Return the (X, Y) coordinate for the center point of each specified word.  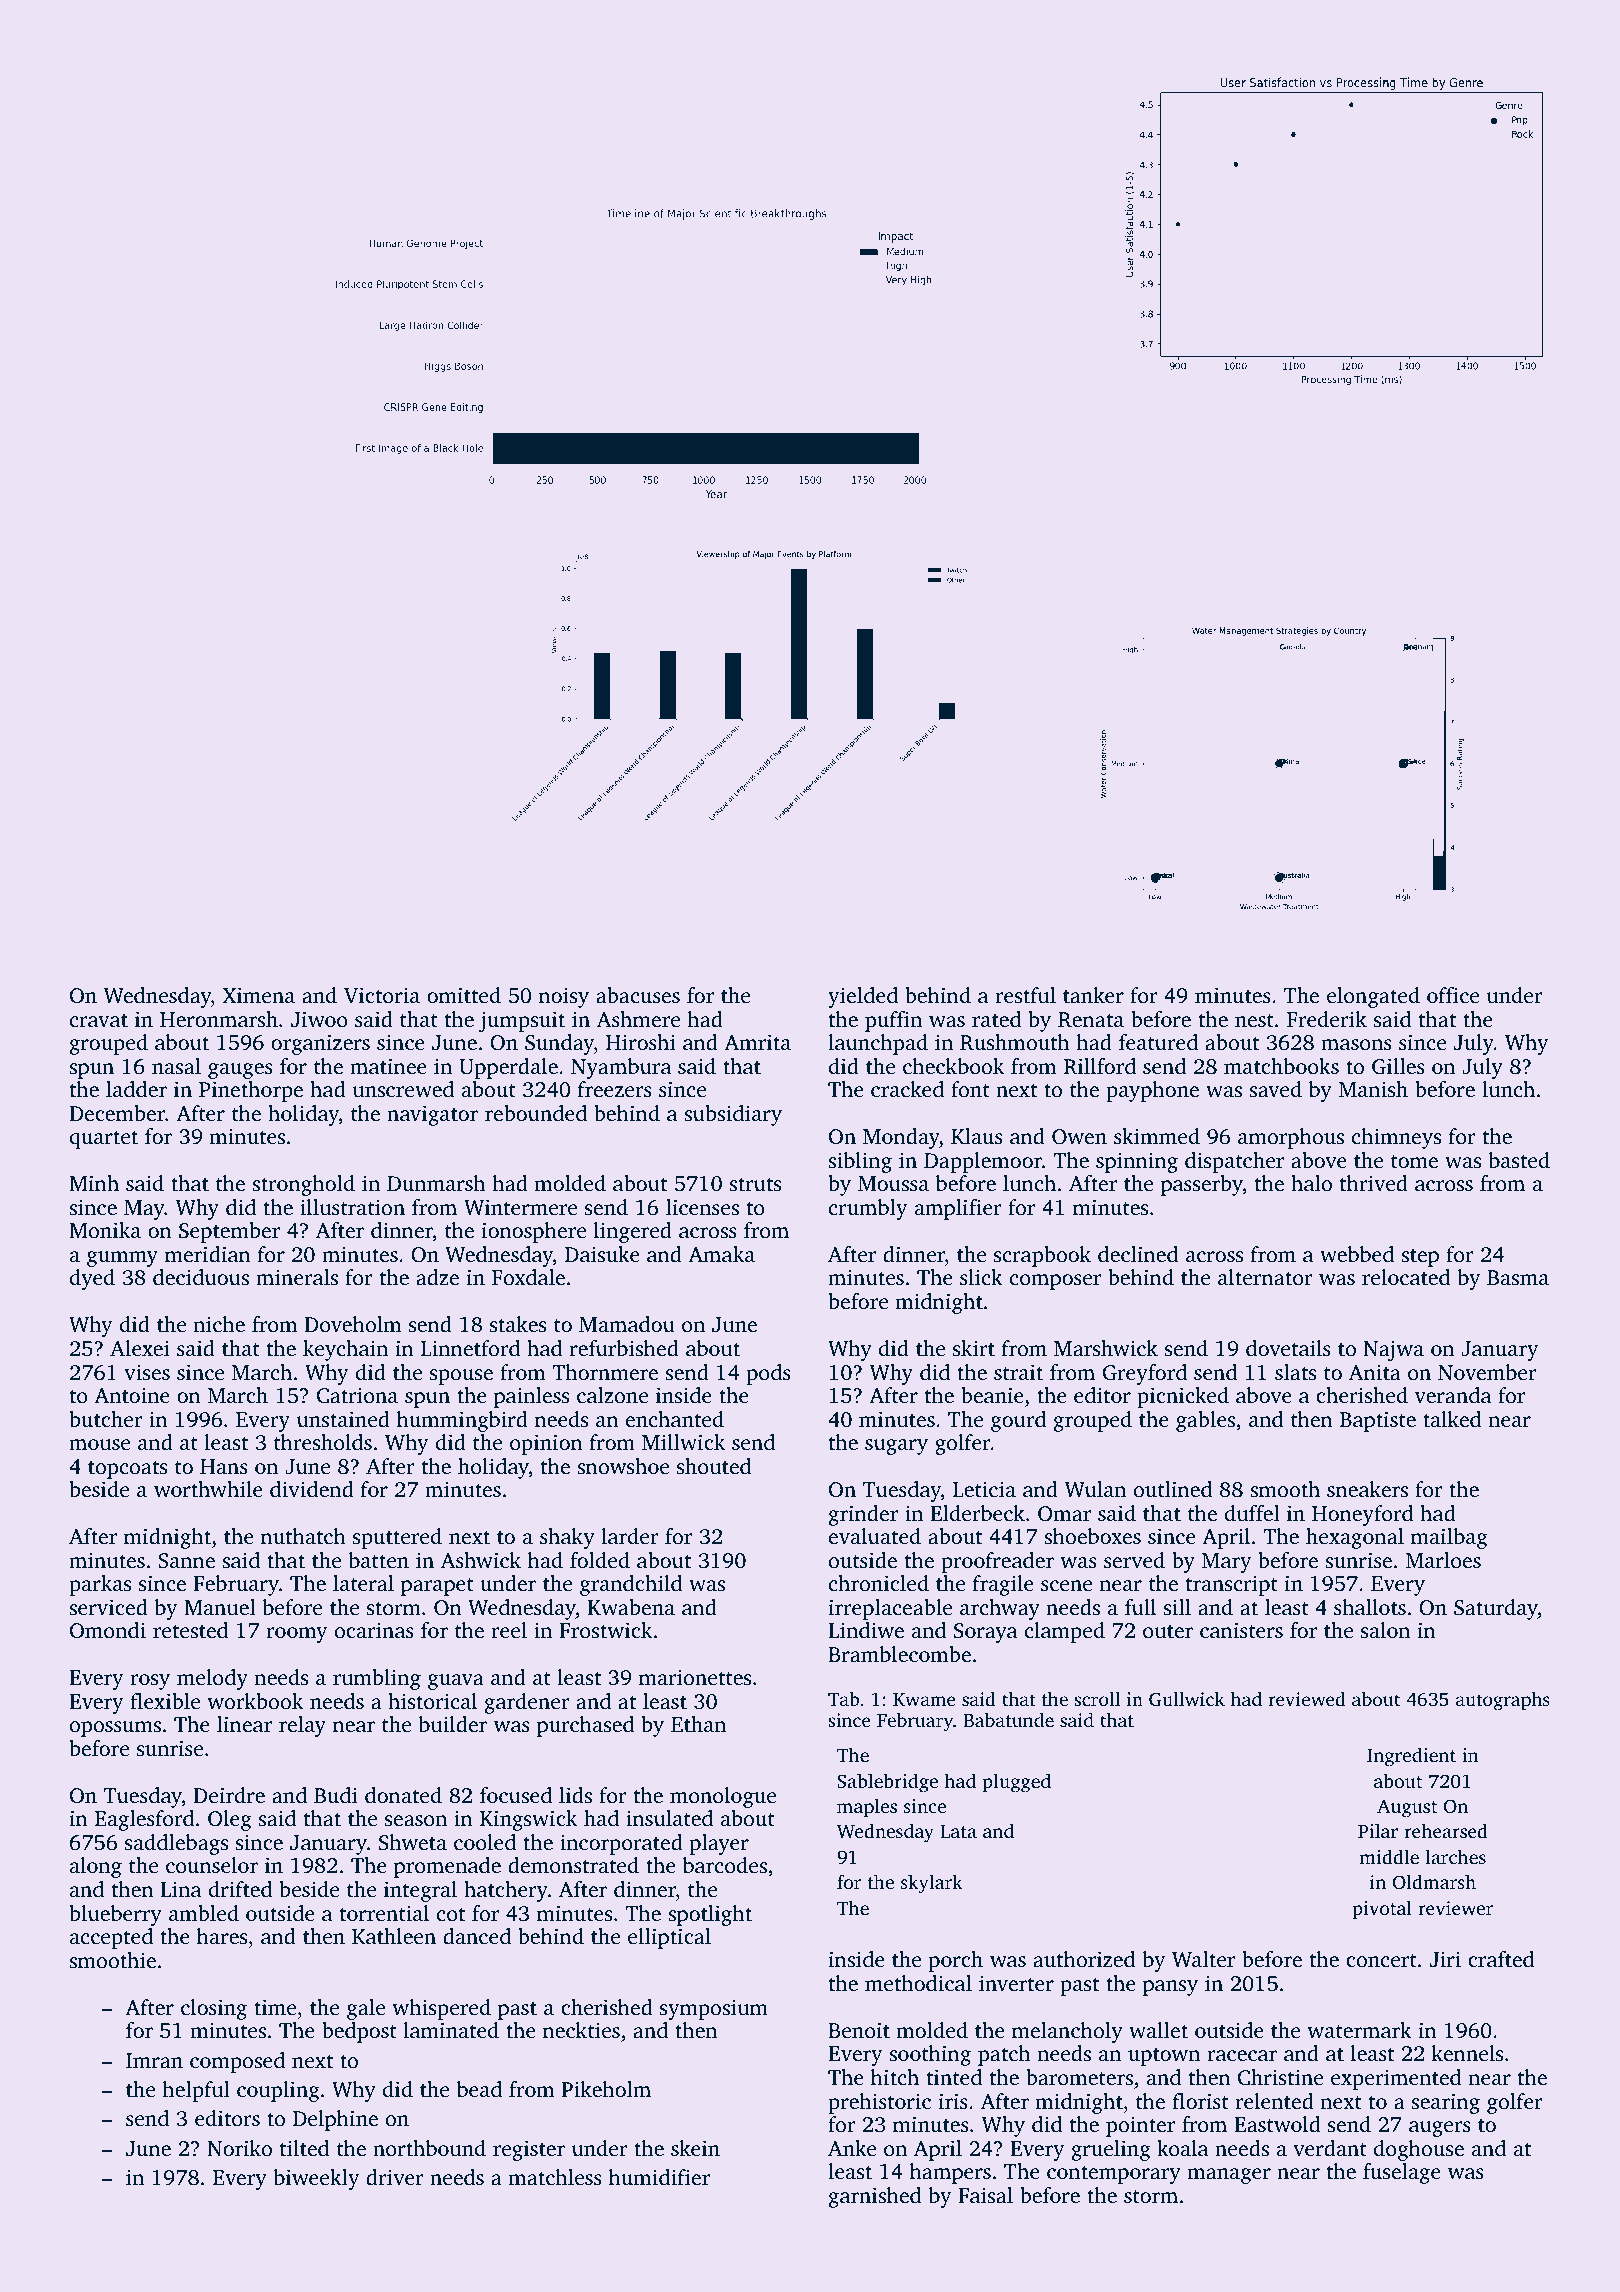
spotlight (710, 1915)
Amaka (721, 1254)
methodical (918, 1983)
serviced (108, 1607)
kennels (1467, 2053)
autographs (1503, 1701)
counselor (212, 1865)
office (1453, 995)
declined (1138, 1254)
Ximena (258, 995)
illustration (352, 1207)
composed (237, 2062)
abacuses (638, 995)
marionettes (695, 1677)
